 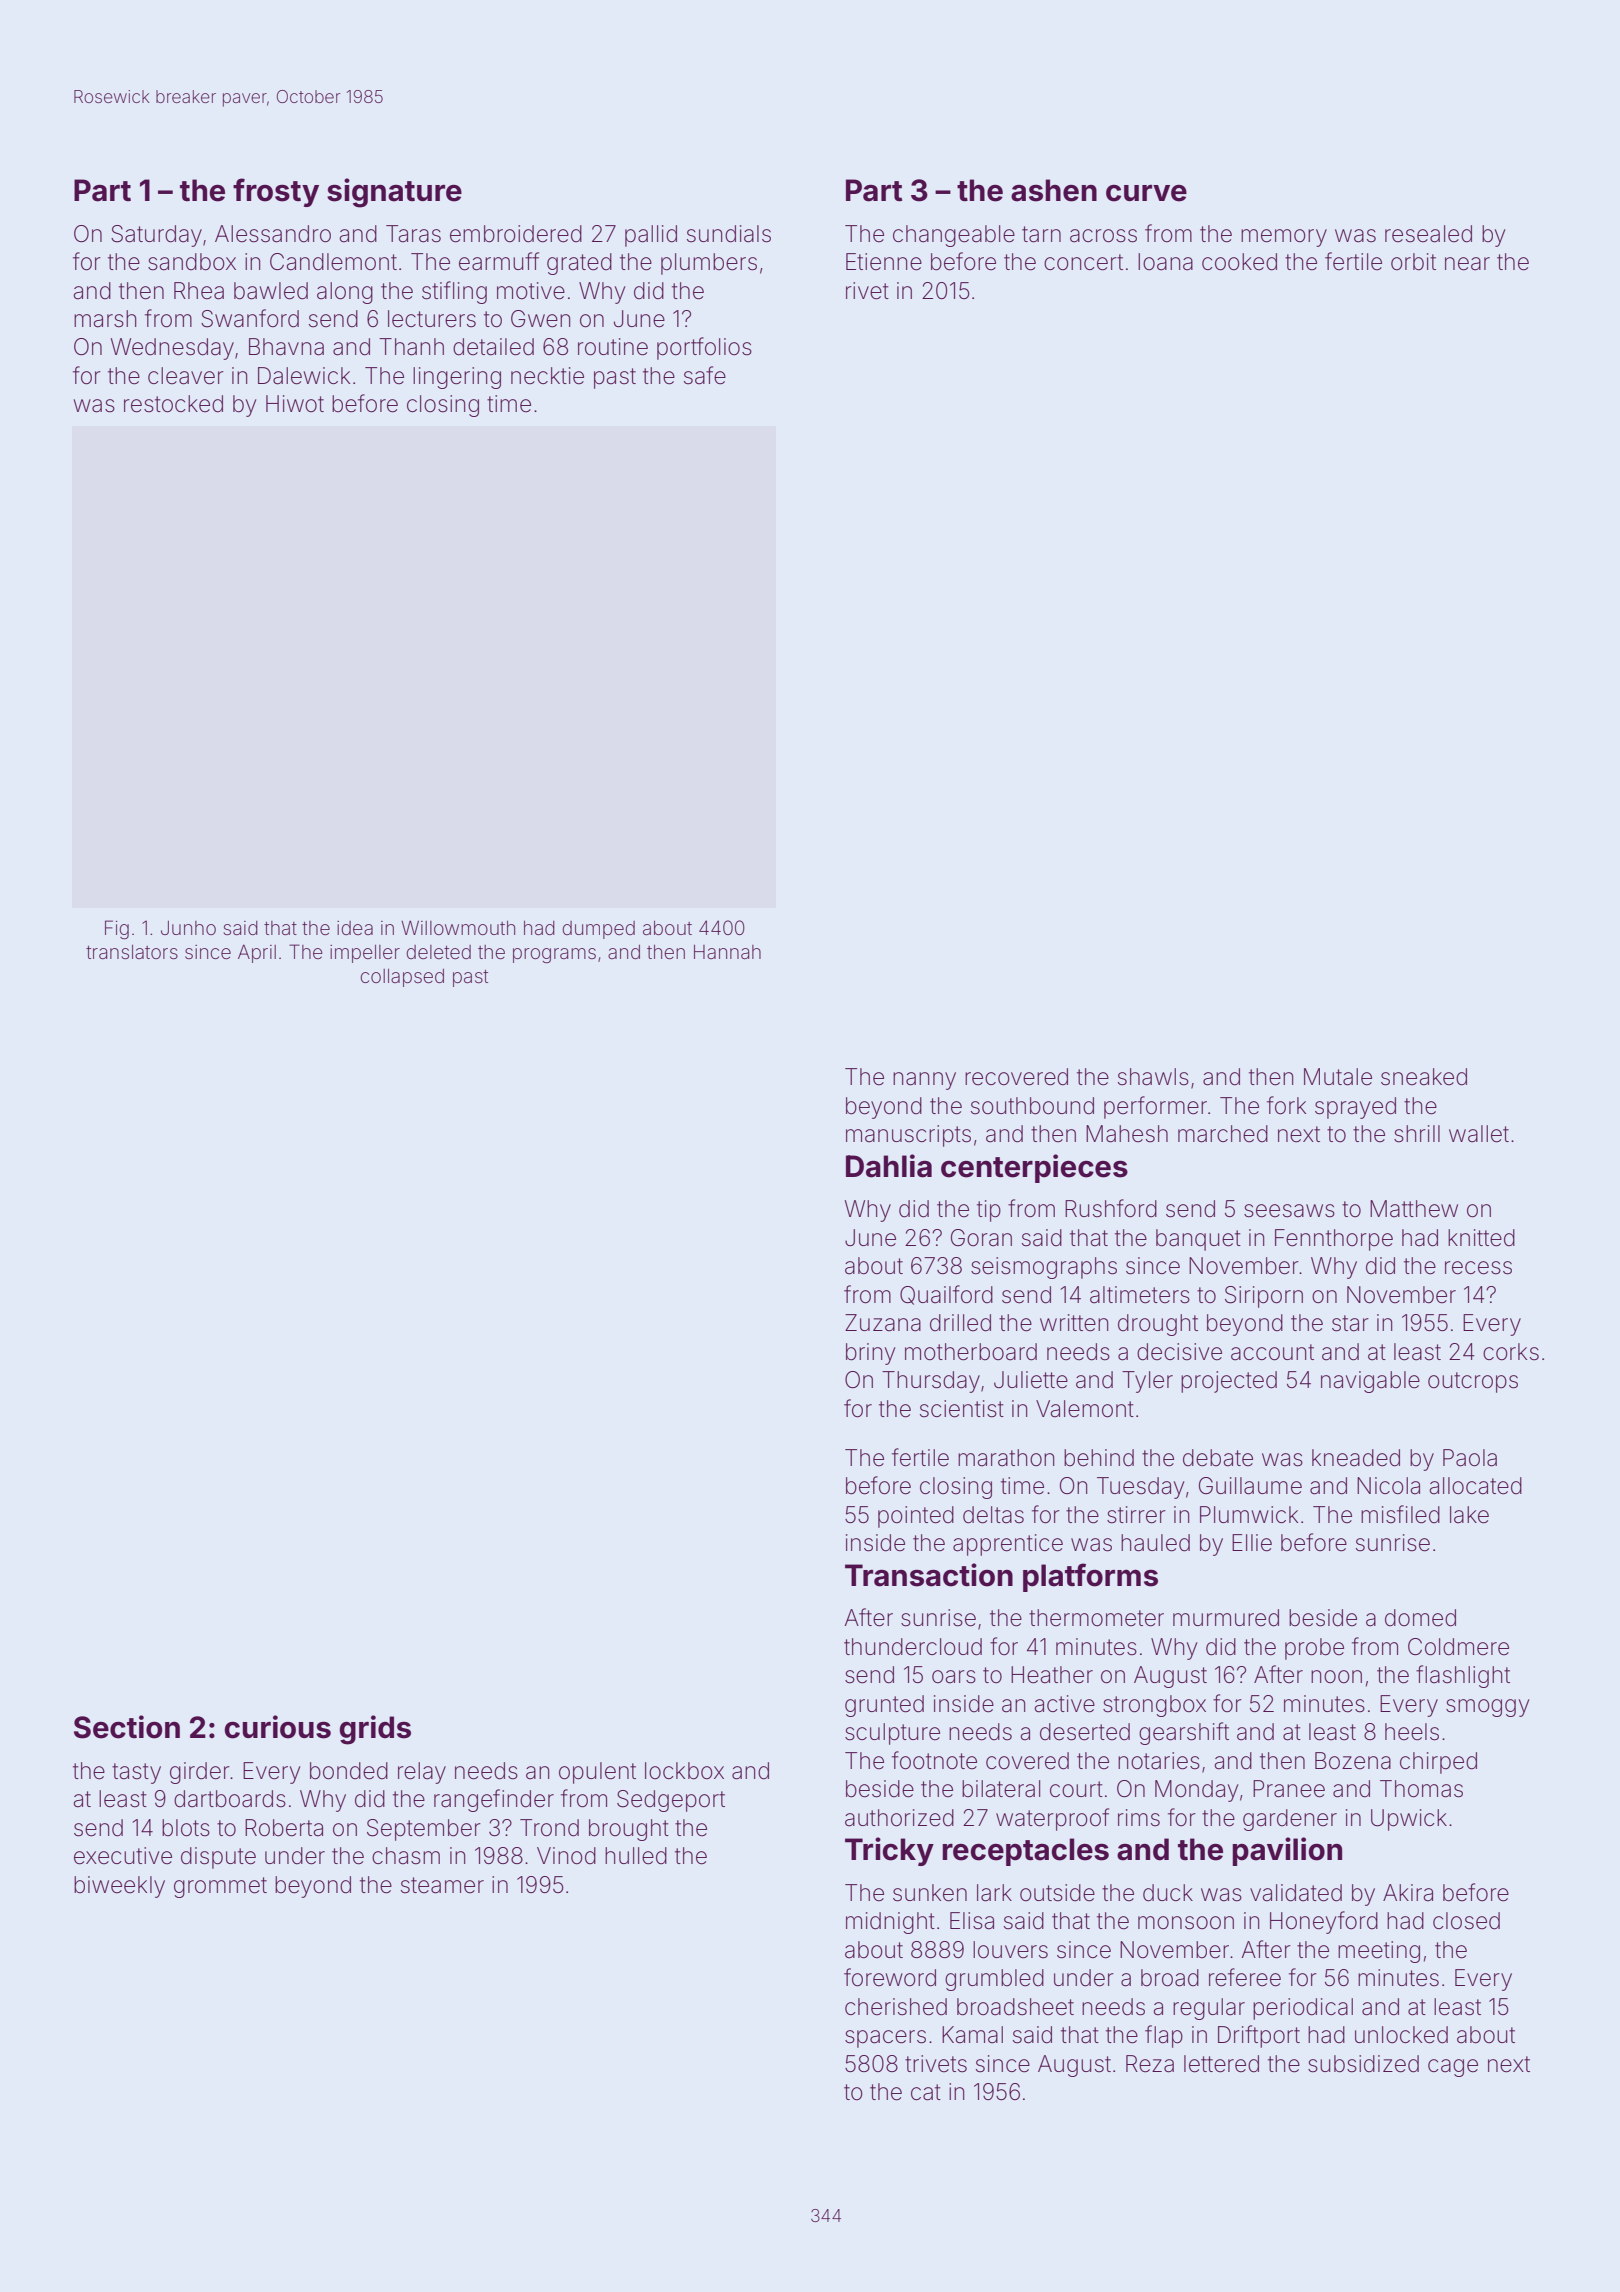 What do you see at coordinates (402, 978) in the screenshot?
I see `collapsed` at bounding box center [402, 978].
